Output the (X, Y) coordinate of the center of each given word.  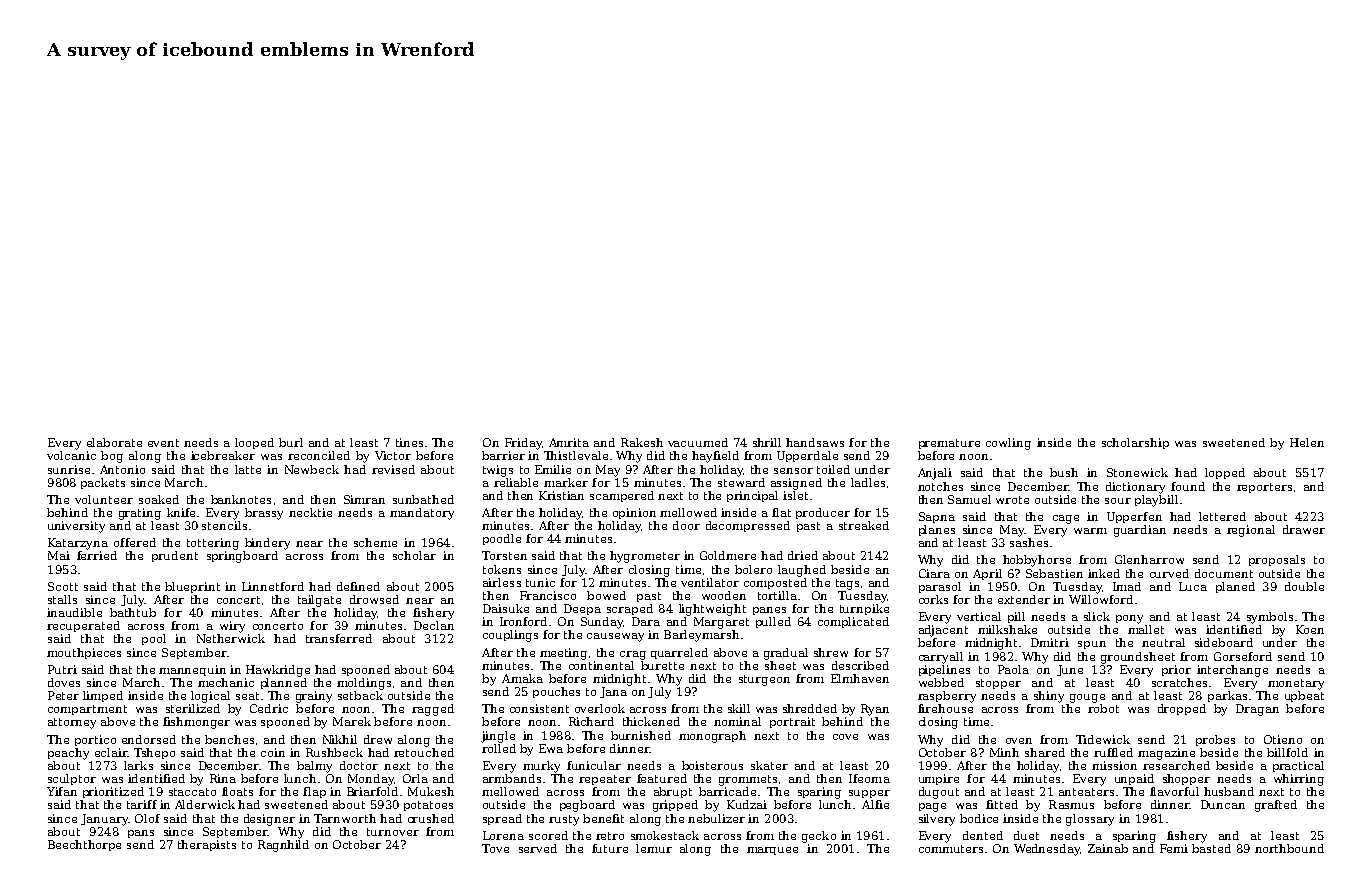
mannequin (192, 670)
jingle (498, 737)
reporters (1264, 488)
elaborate (114, 442)
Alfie (875, 804)
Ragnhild (283, 846)
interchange (1232, 671)
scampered (622, 496)
